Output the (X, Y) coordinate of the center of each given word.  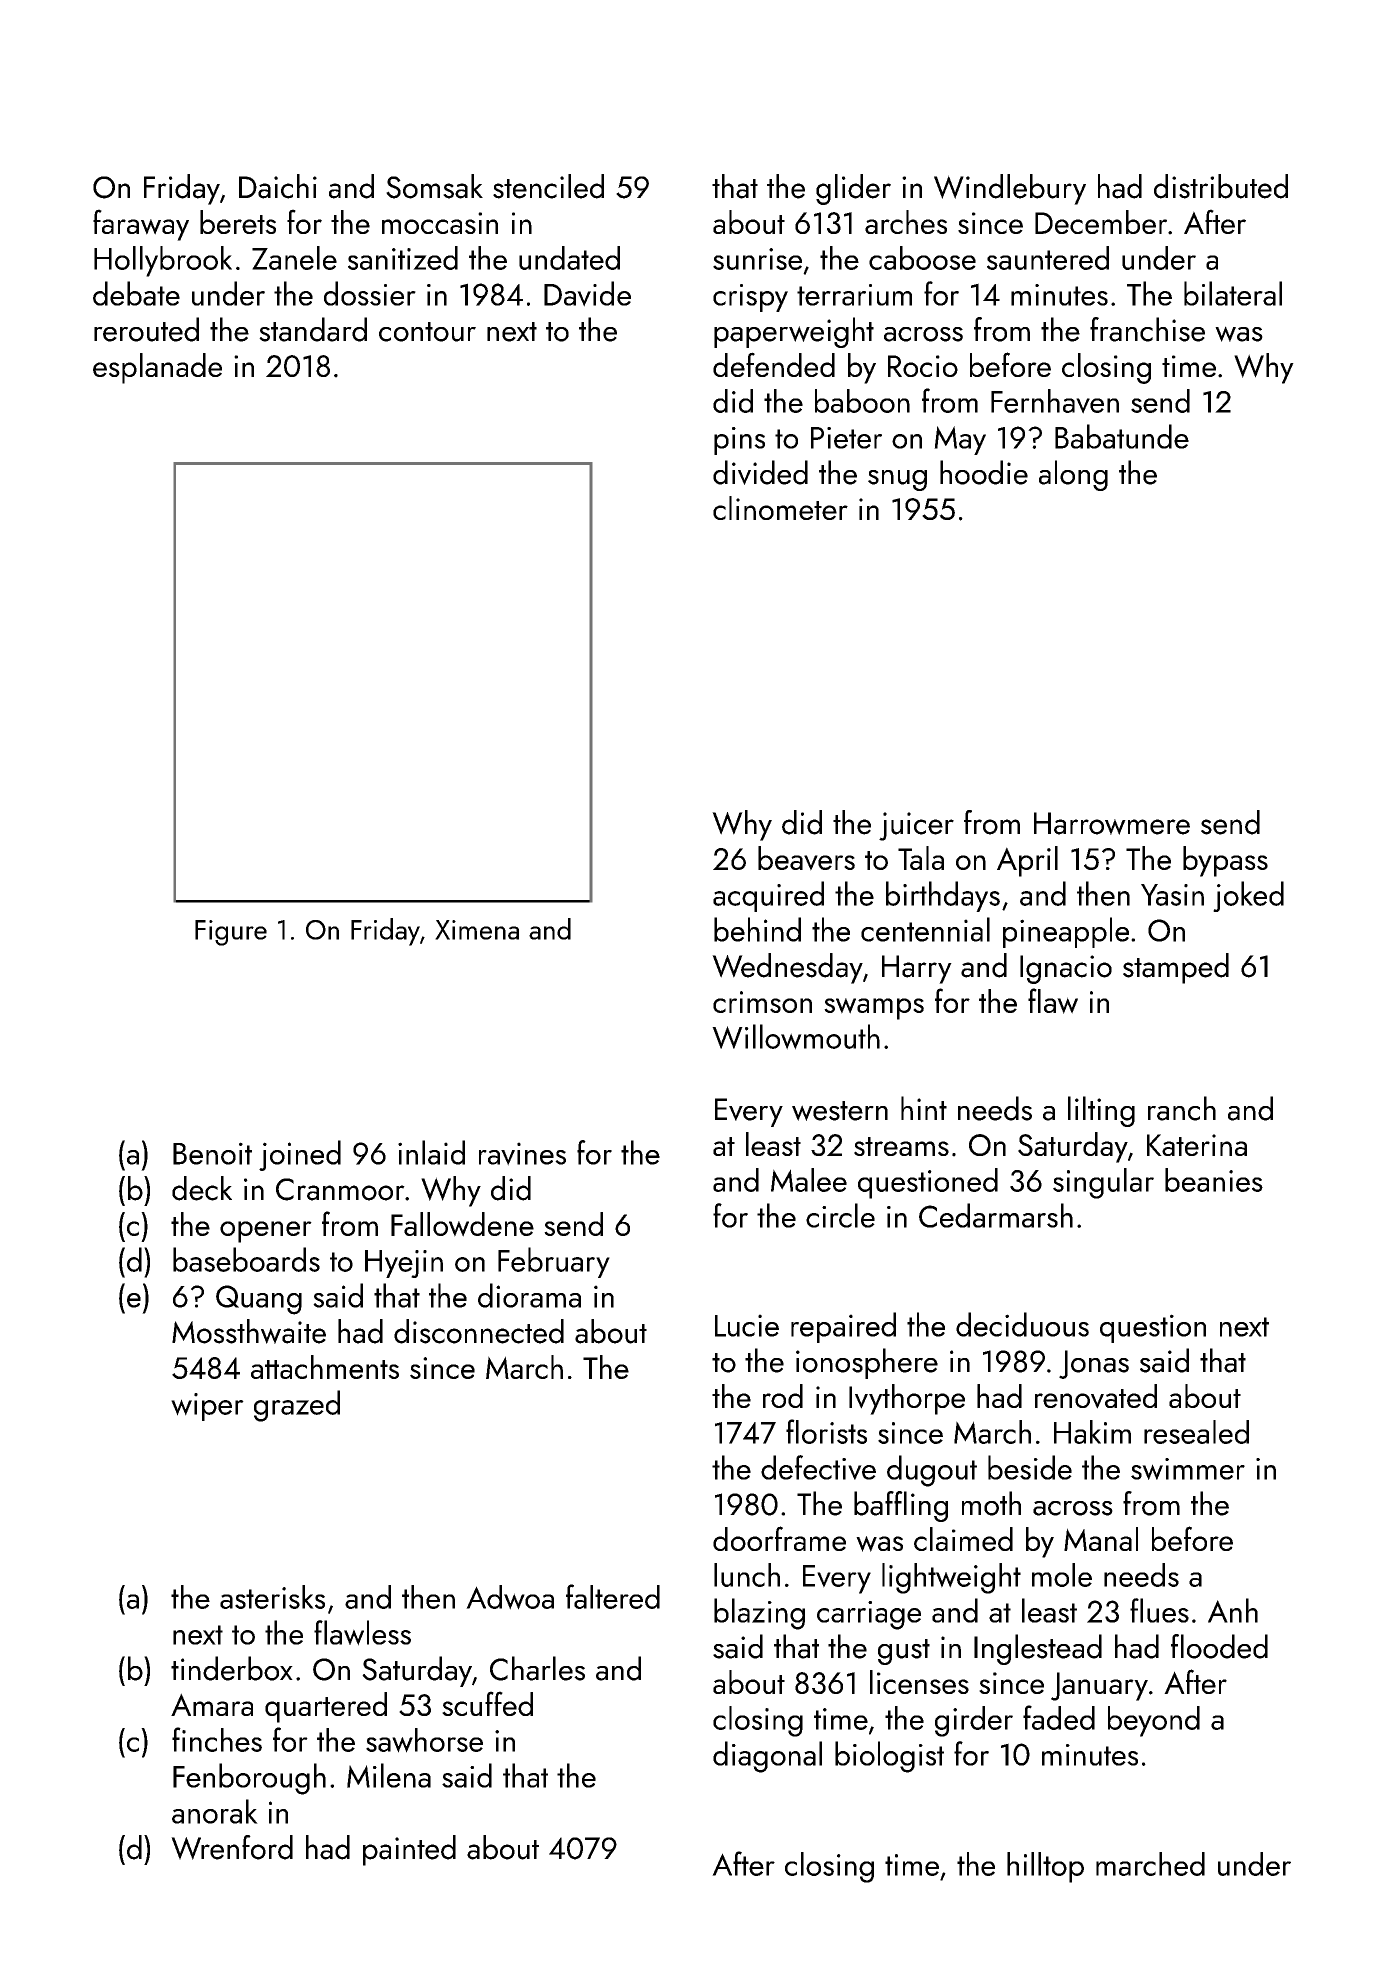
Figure (231, 933)
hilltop (1045, 1867)
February (554, 1262)
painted (409, 1850)
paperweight (794, 332)
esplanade (157, 368)
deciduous (1022, 1324)
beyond (1154, 1721)
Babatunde (1122, 436)
